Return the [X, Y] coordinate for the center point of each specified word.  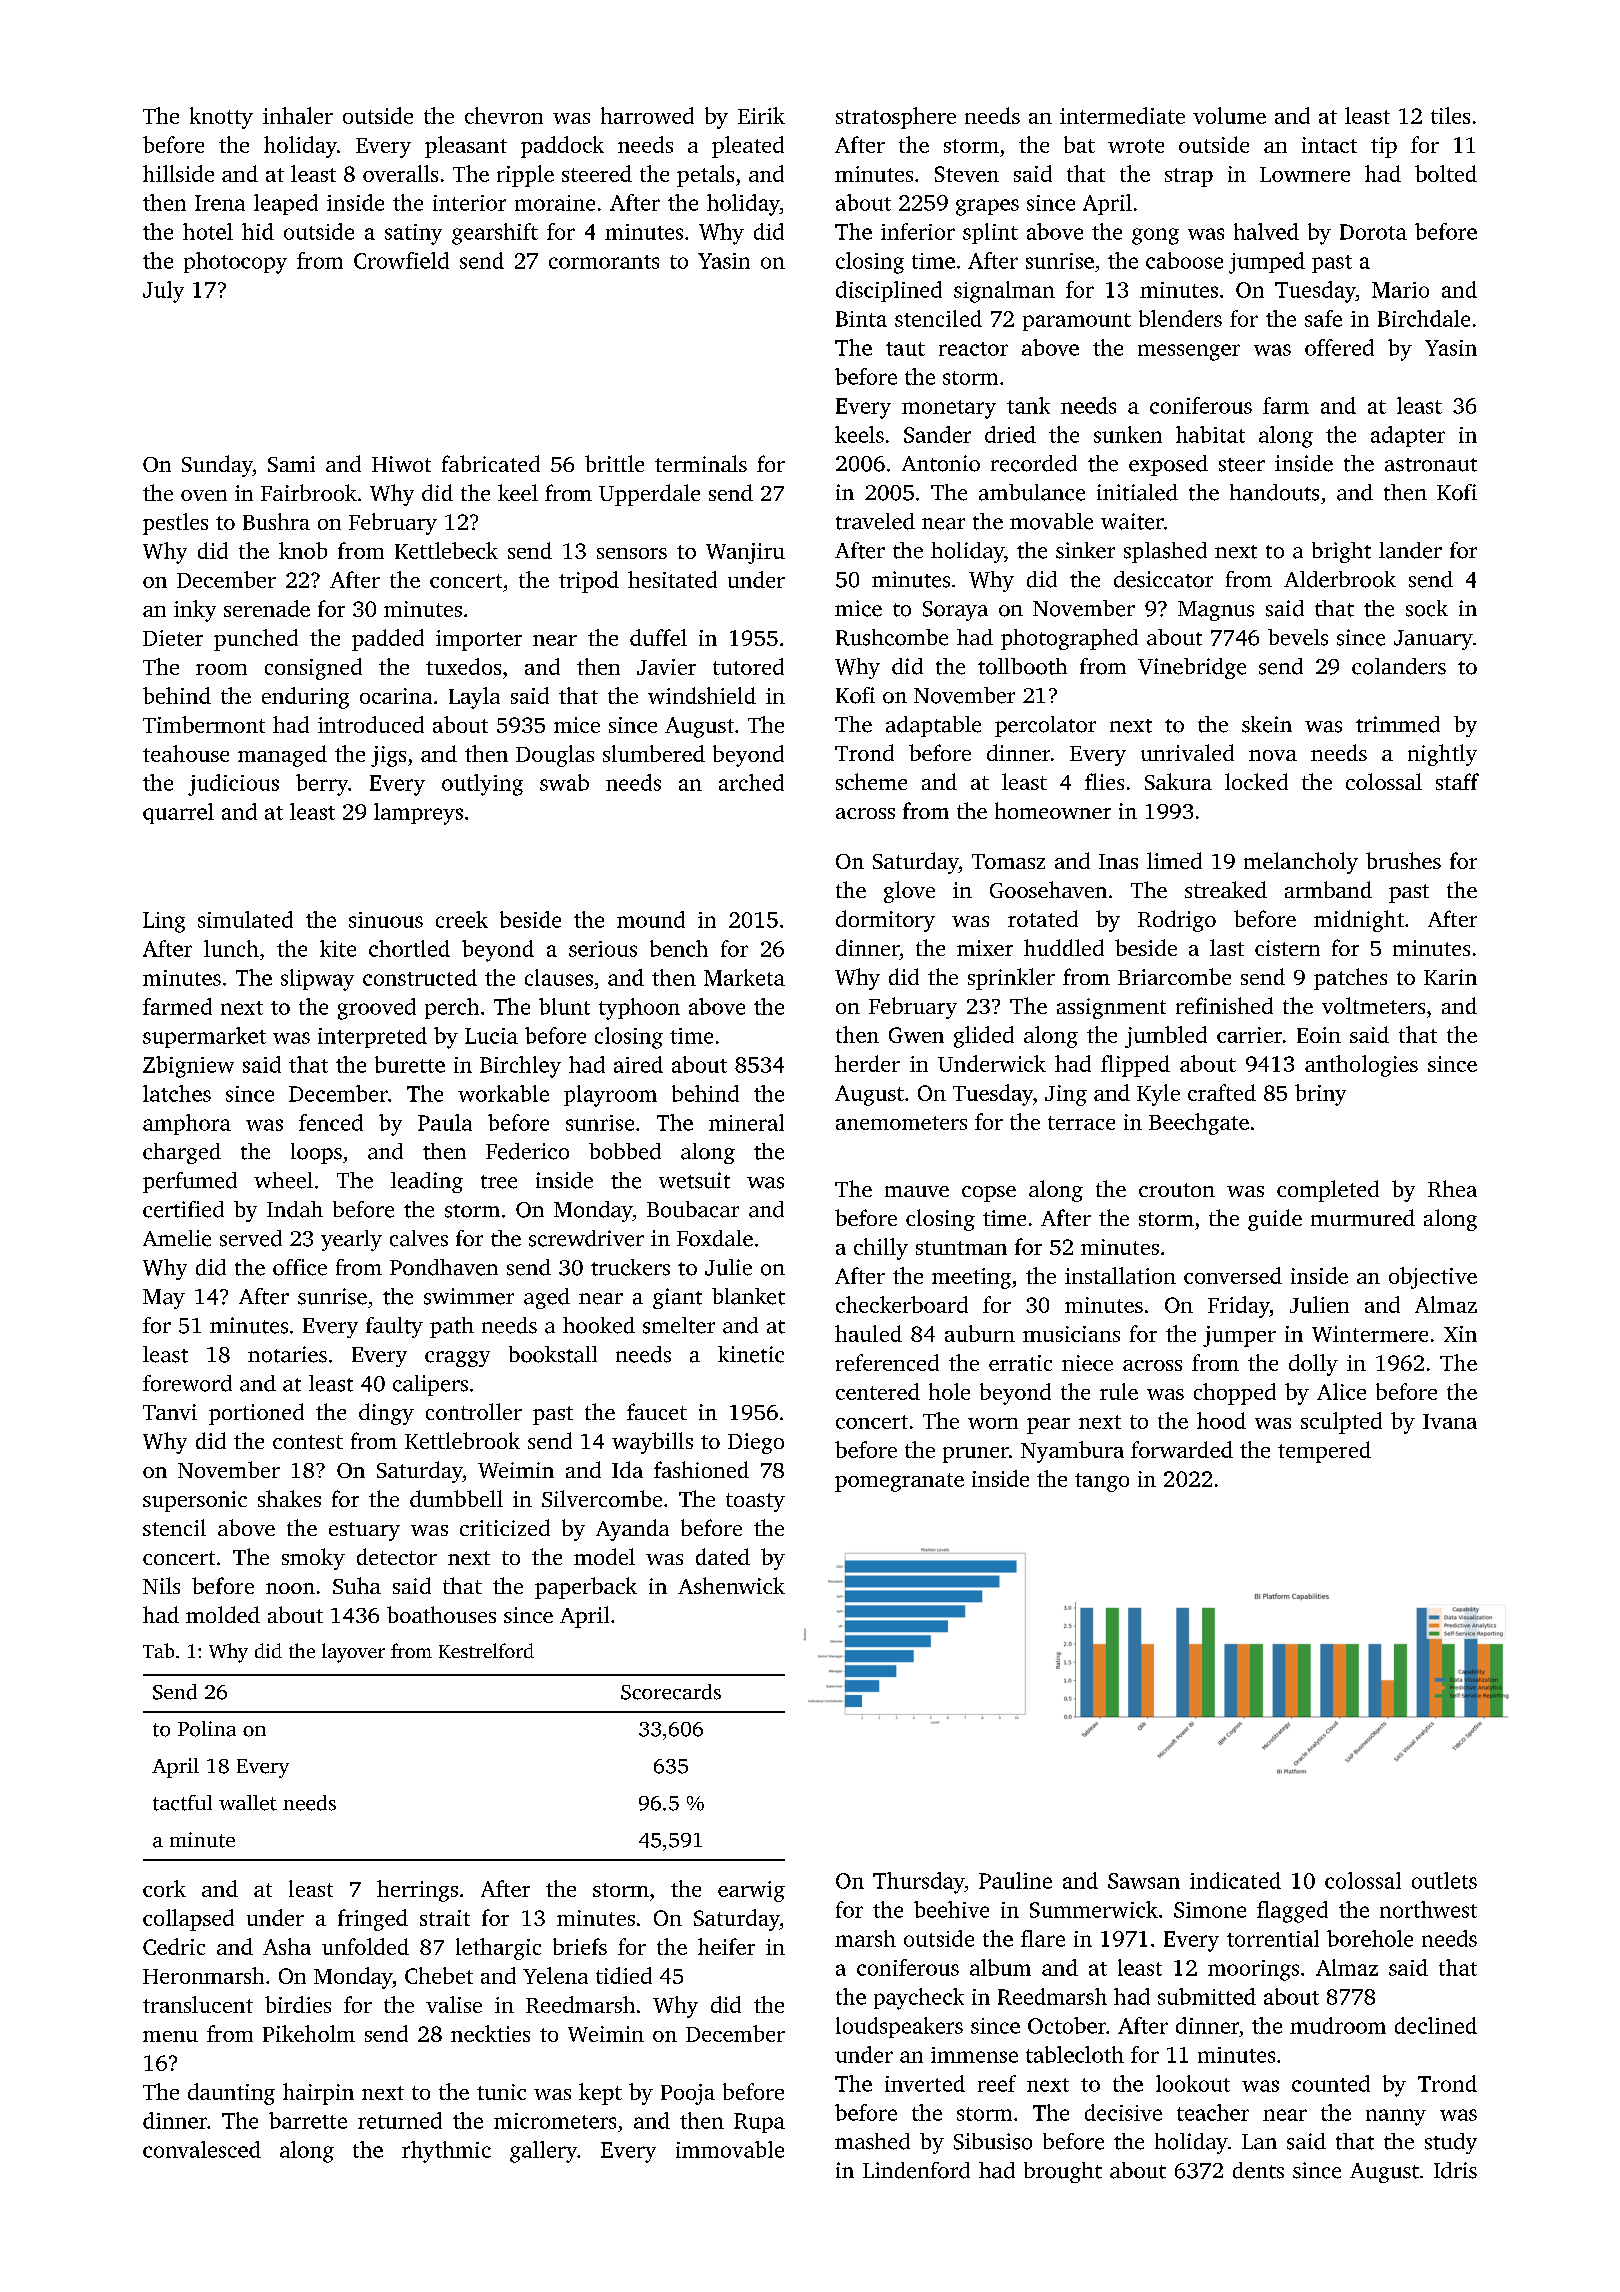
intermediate [1122, 115]
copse [989, 1194]
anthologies [1361, 1066]
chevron [504, 115]
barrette [308, 2120]
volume [1229, 115]
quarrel [178, 813]
